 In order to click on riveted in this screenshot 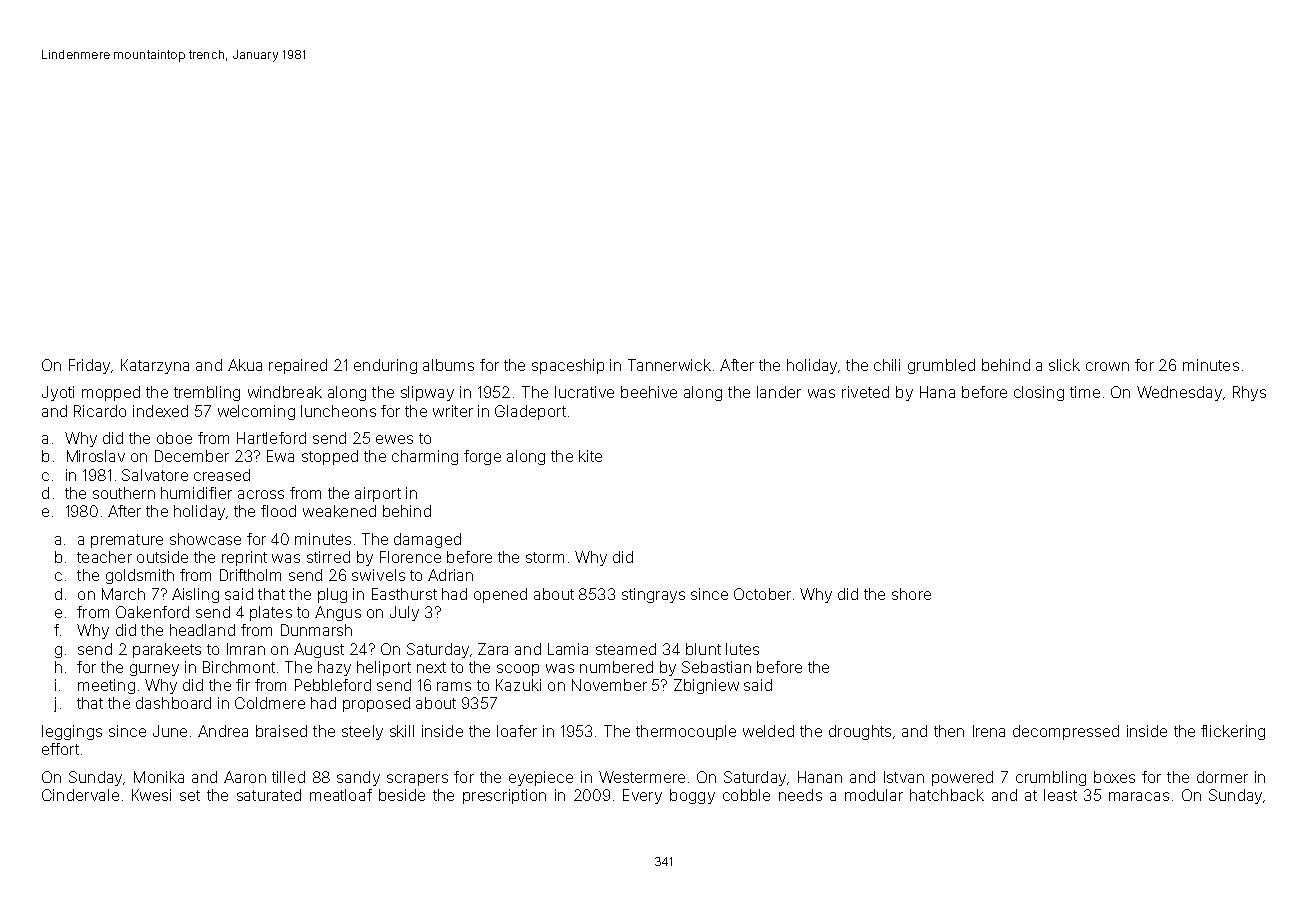, I will do `click(865, 392)`.
